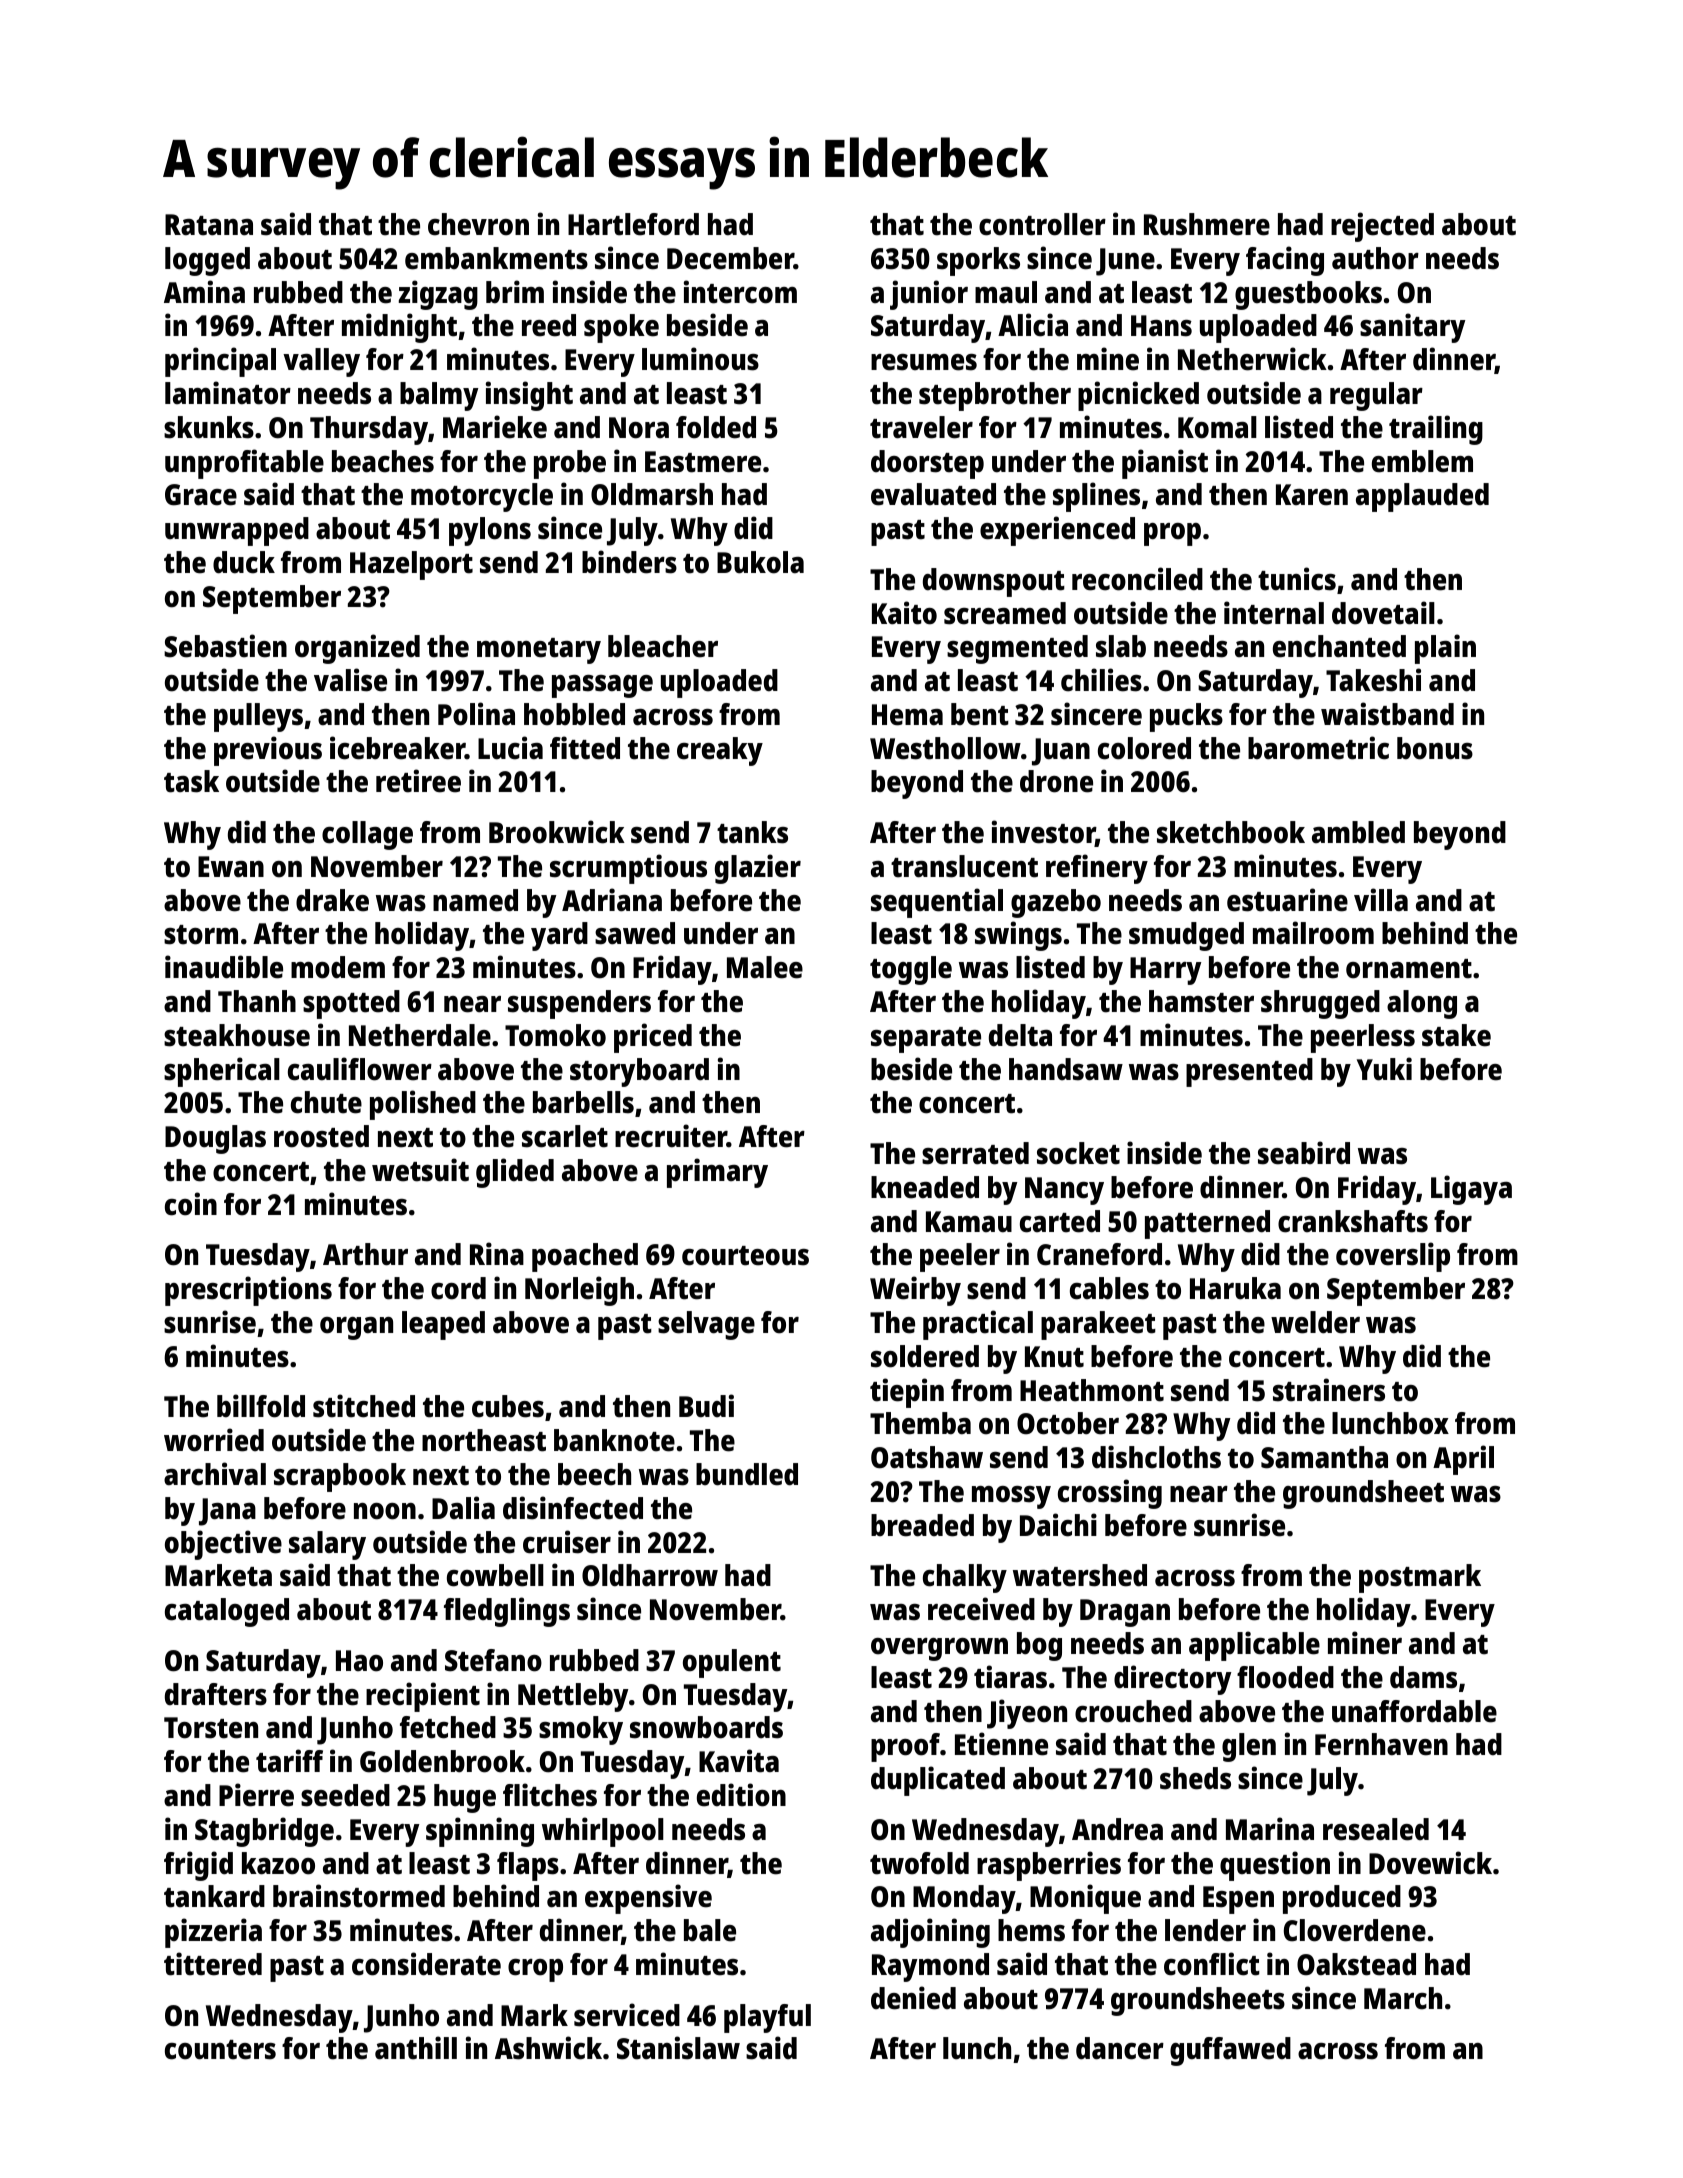 The image size is (1683, 2178). What do you see at coordinates (478, 224) in the image?
I see `chevron` at bounding box center [478, 224].
